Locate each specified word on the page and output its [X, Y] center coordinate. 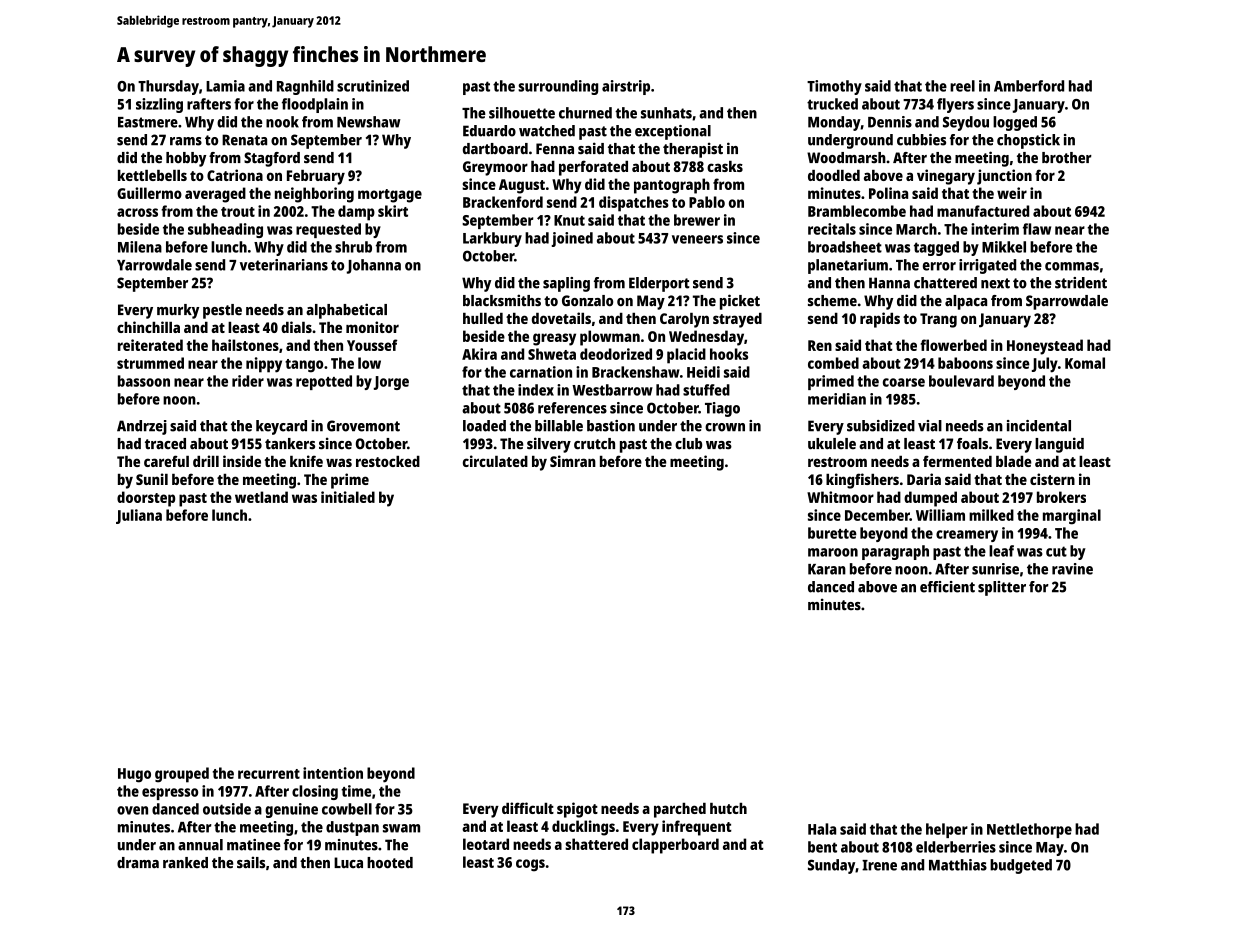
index [536, 390]
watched [547, 131]
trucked [832, 104]
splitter [1002, 588]
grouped [182, 775]
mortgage [390, 196]
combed [833, 363]
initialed [348, 497]
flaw [1037, 229]
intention [333, 773]
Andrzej [142, 427]
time [356, 791]
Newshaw [369, 122]
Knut [569, 220]
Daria [924, 479]
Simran [573, 461]
